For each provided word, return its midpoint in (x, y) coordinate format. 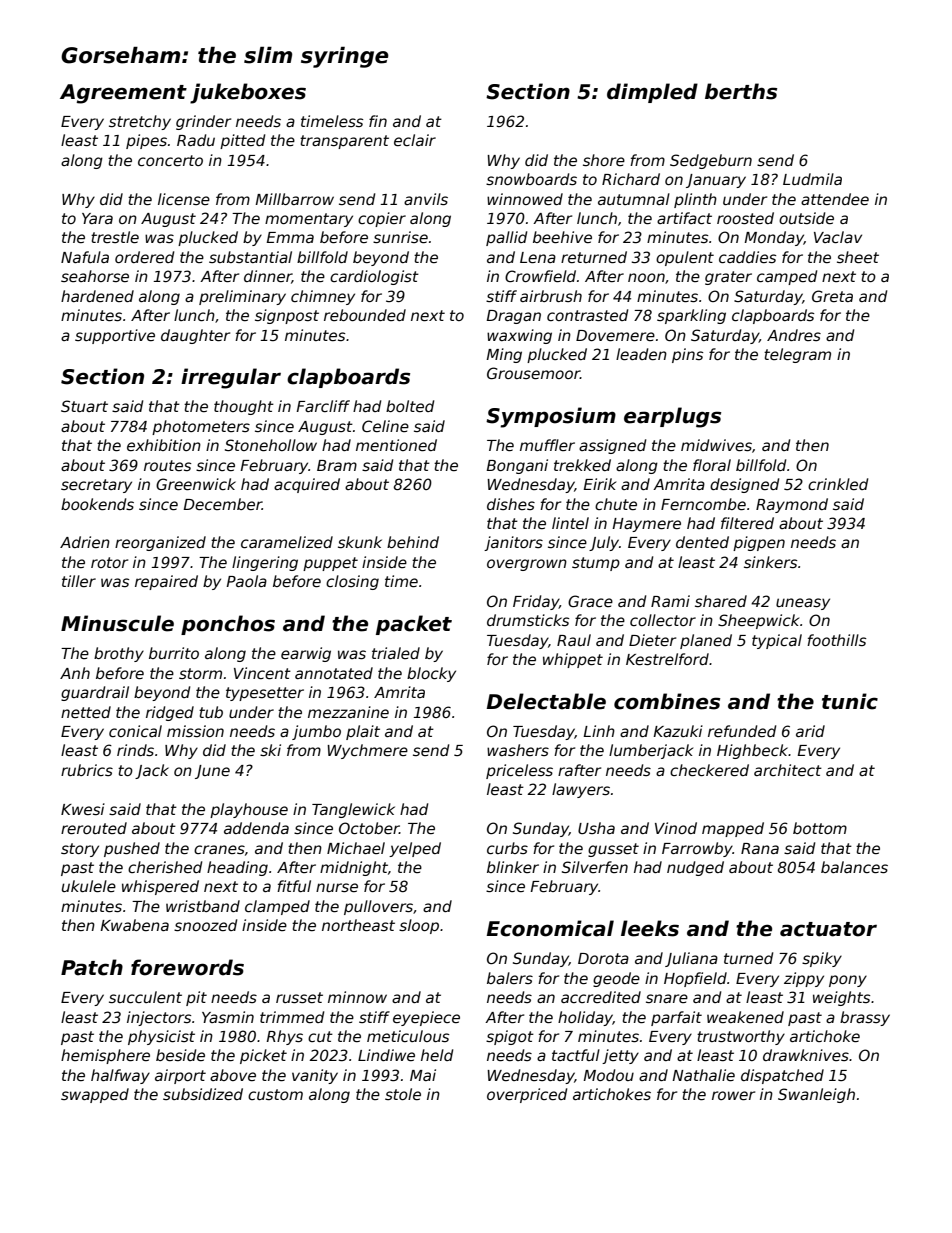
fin (378, 121)
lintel (570, 523)
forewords (187, 967)
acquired (307, 485)
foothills (836, 640)
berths (741, 91)
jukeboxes (248, 93)
